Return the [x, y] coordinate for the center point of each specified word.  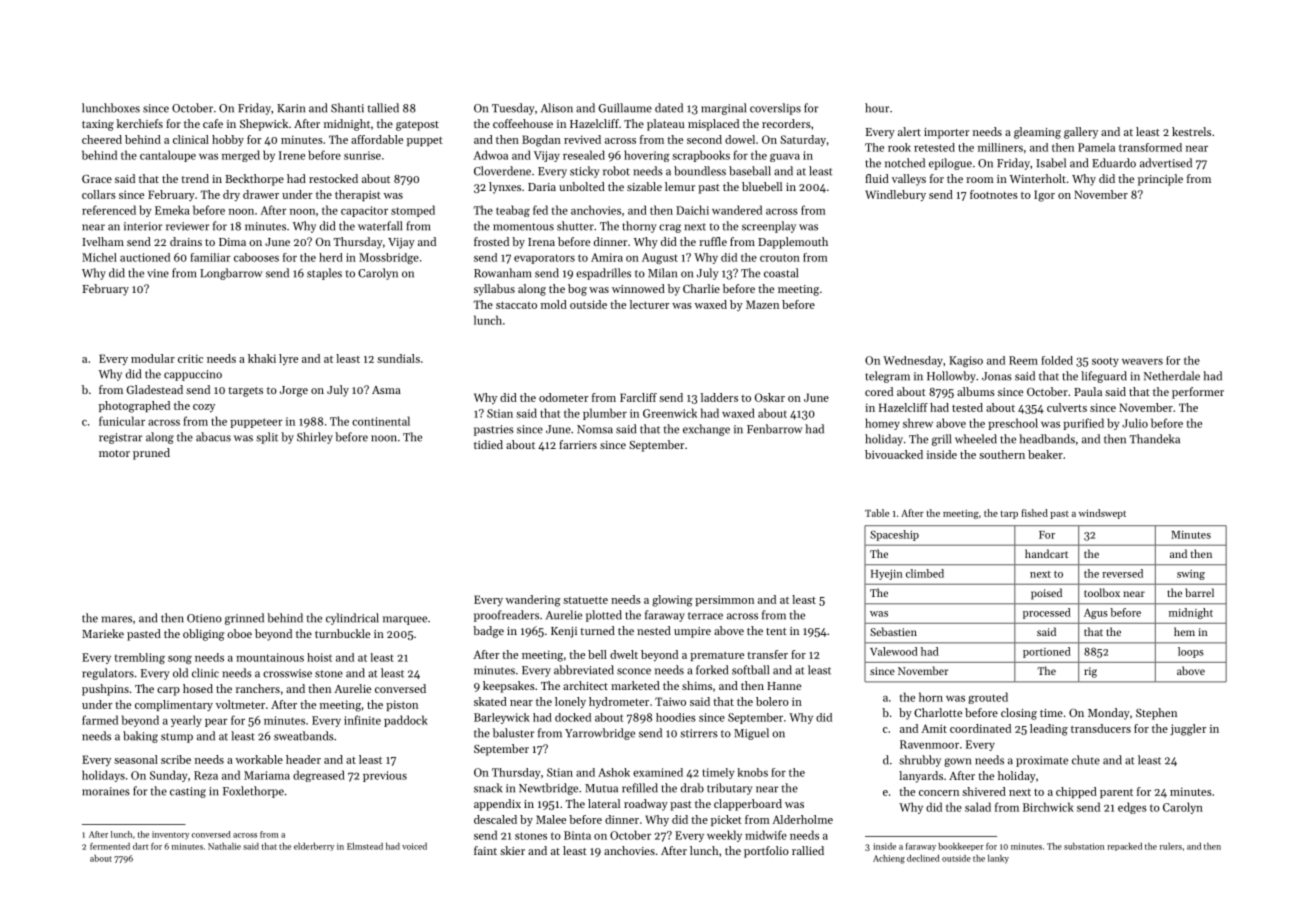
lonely [570, 702]
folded [1057, 360]
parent [1116, 793]
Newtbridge [548, 789]
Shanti [347, 108]
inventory [170, 835]
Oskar [770, 397]
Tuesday [513, 109]
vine [158, 273]
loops [1190, 652]
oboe [239, 633]
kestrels [1191, 131]
